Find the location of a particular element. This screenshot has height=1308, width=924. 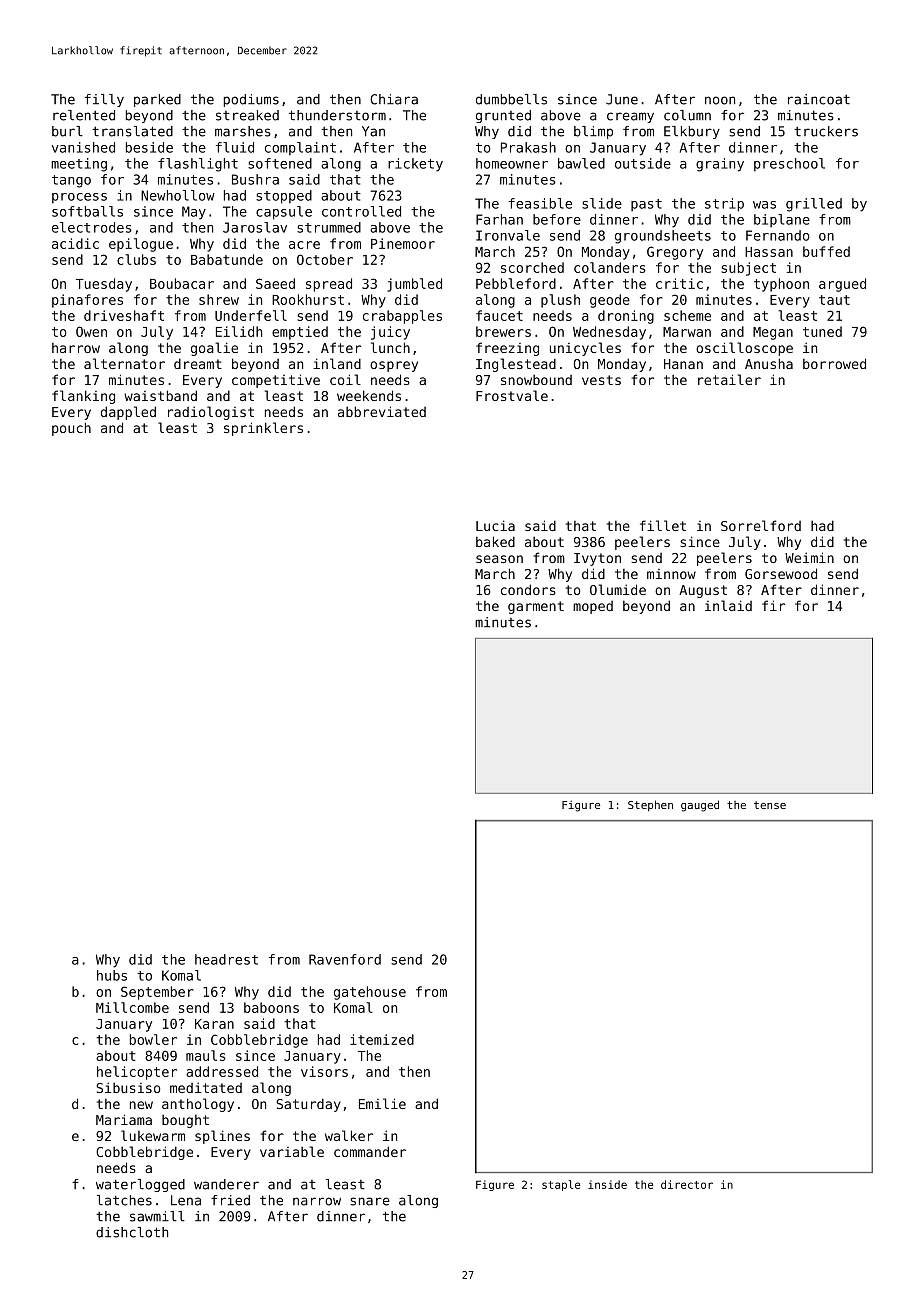

tango is located at coordinates (71, 181).
